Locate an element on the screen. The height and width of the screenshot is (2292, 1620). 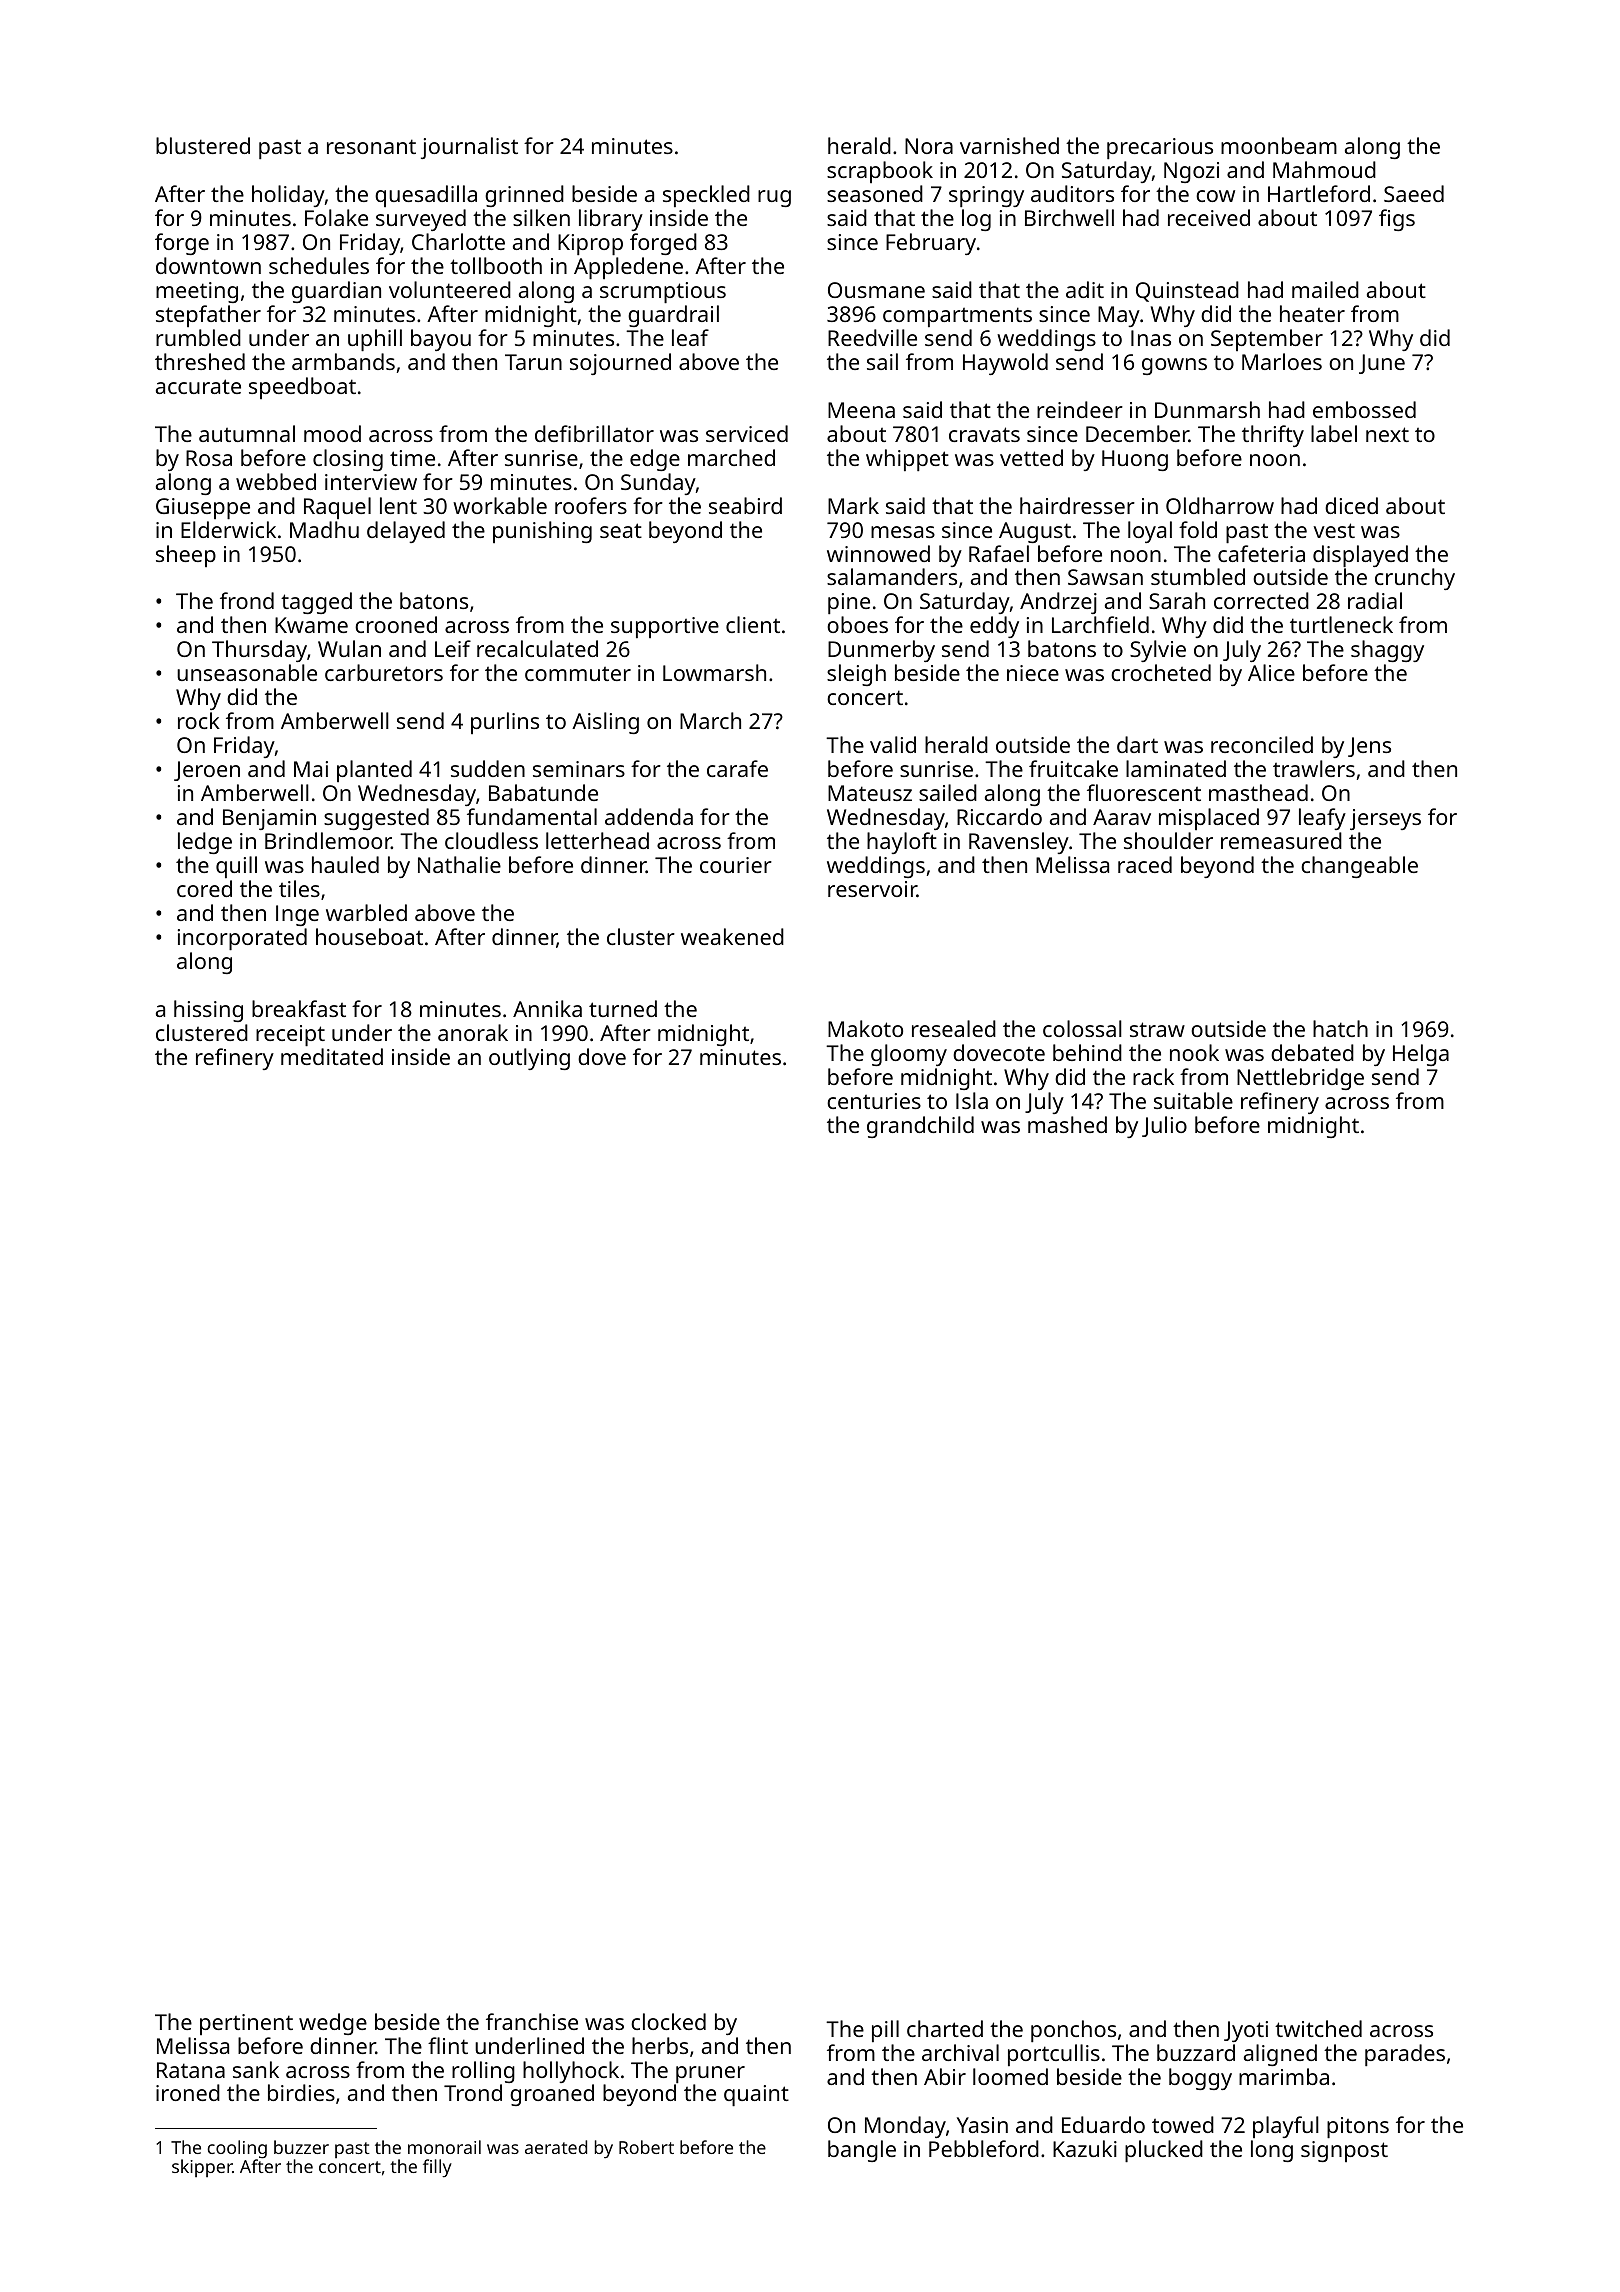
twitched is located at coordinates (1318, 2028).
